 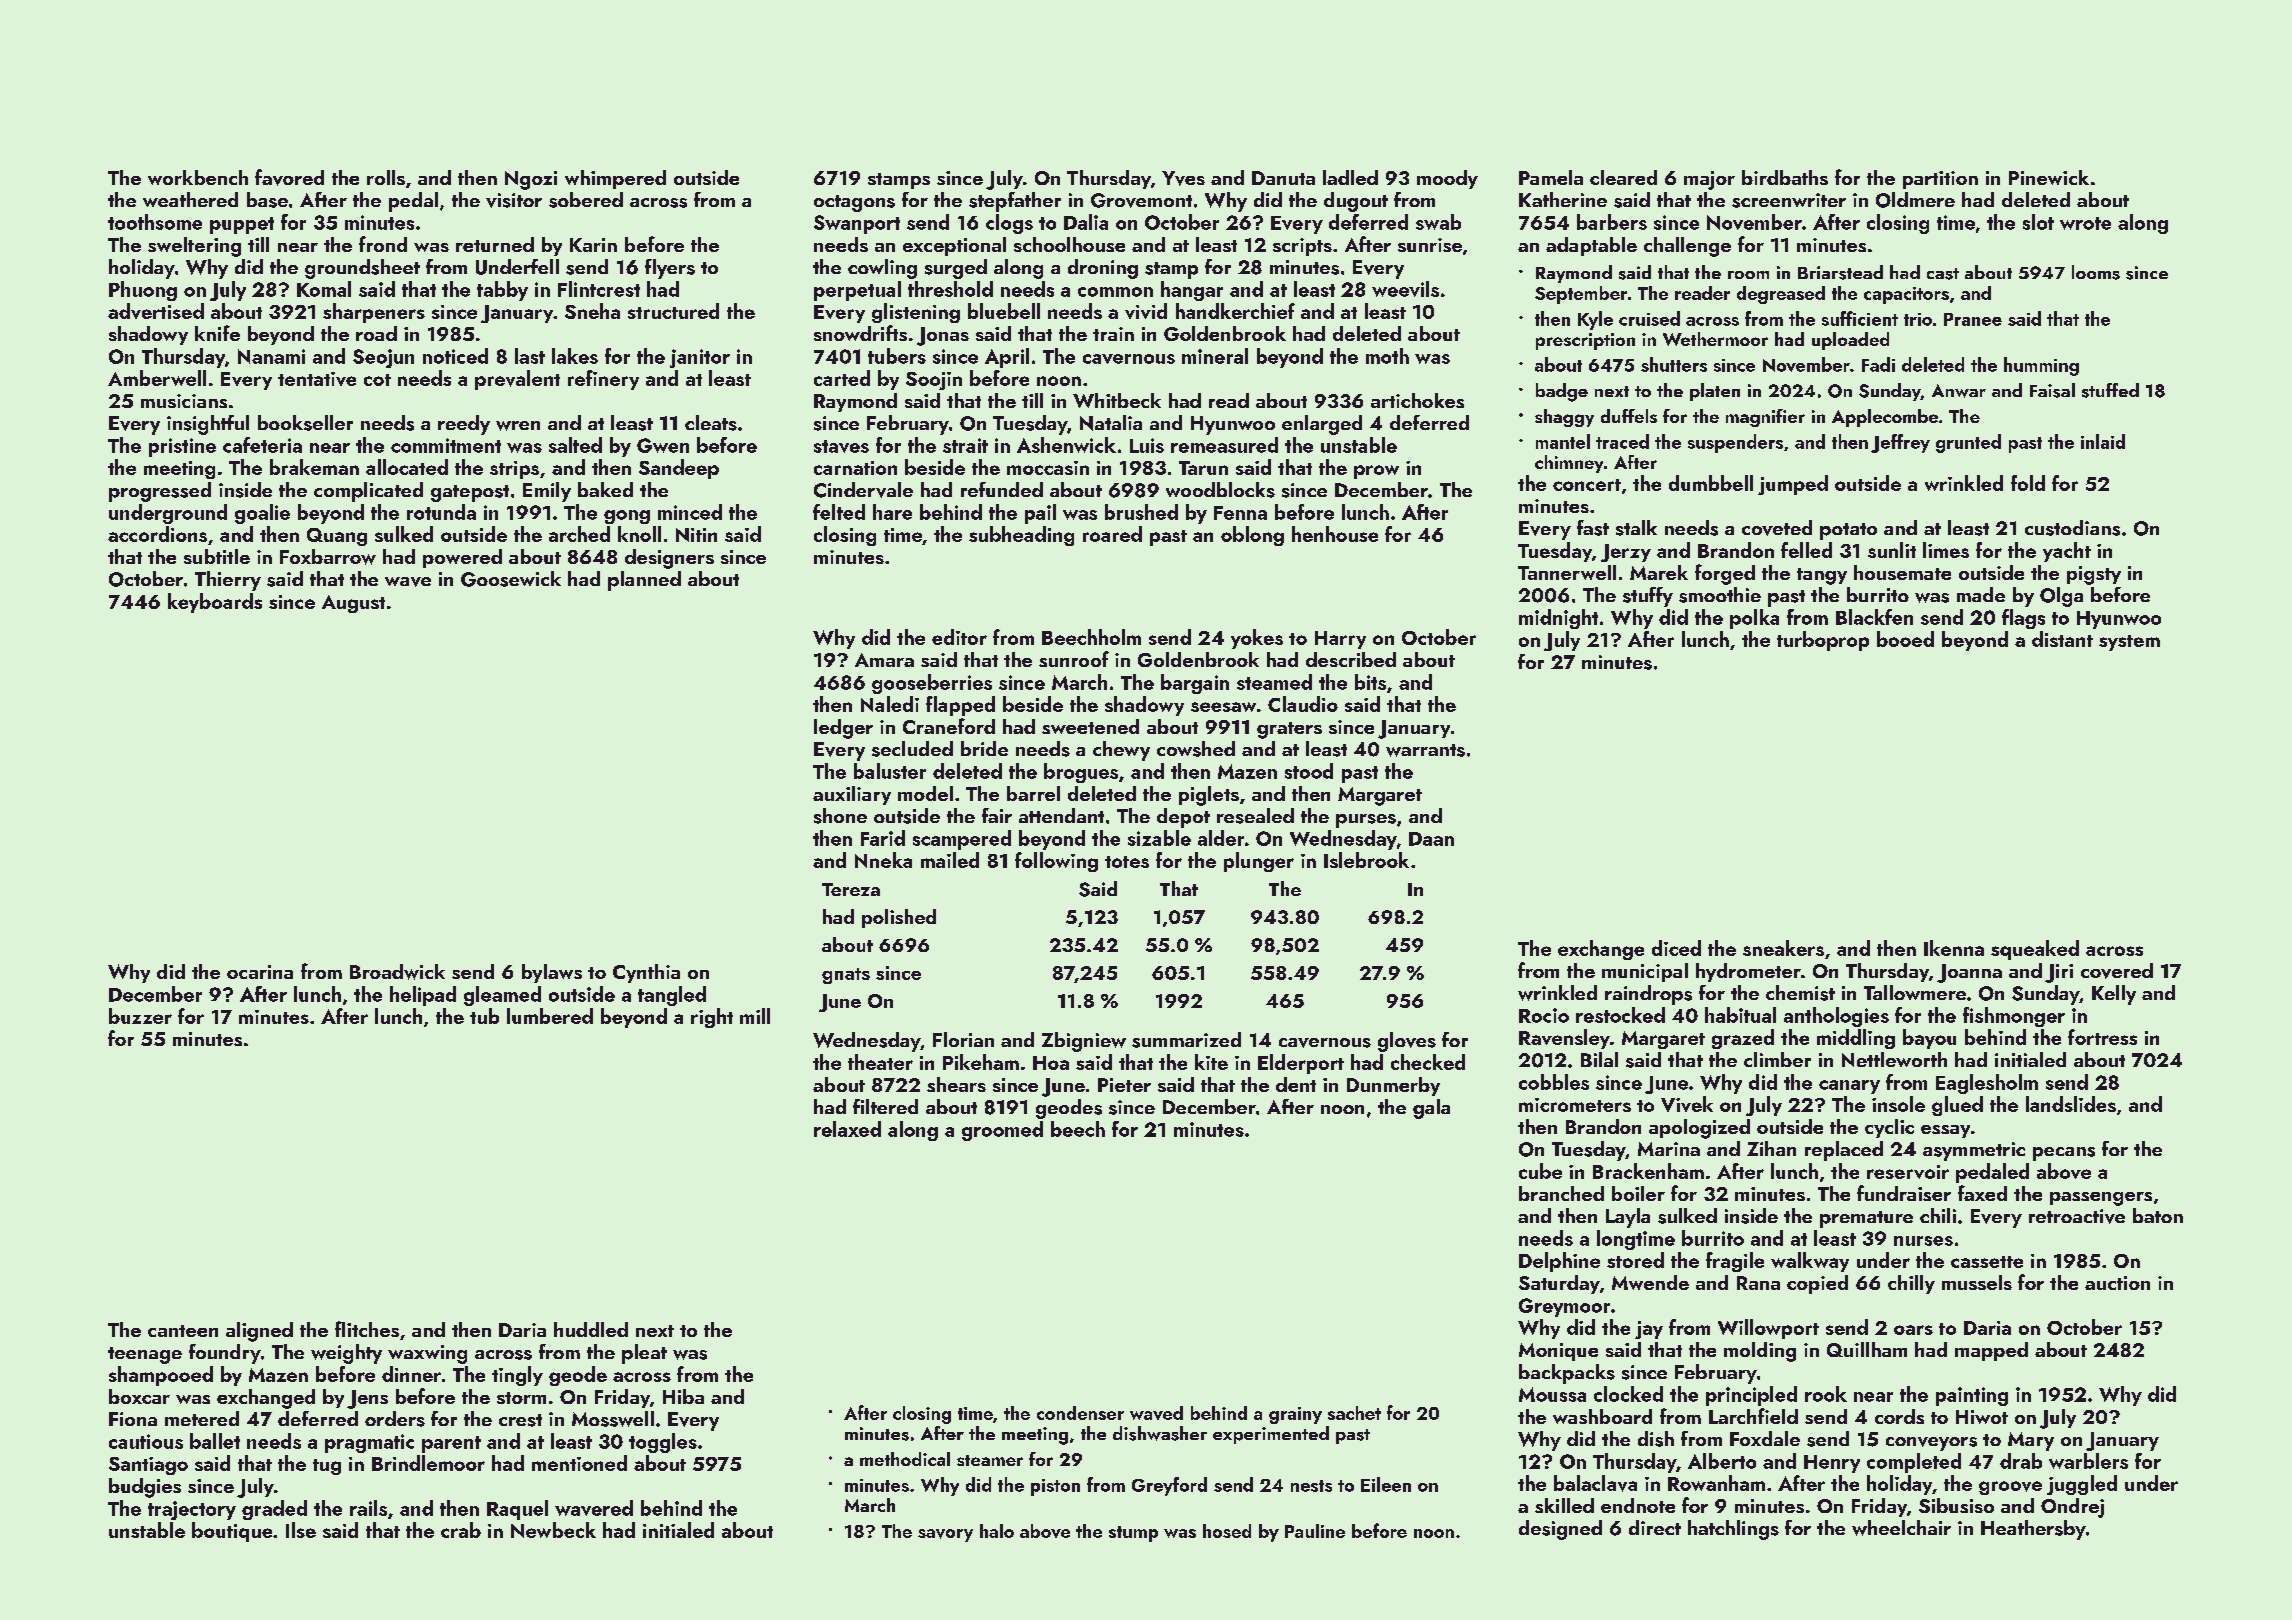 What do you see at coordinates (1055, 1487) in the document?
I see `piston` at bounding box center [1055, 1487].
